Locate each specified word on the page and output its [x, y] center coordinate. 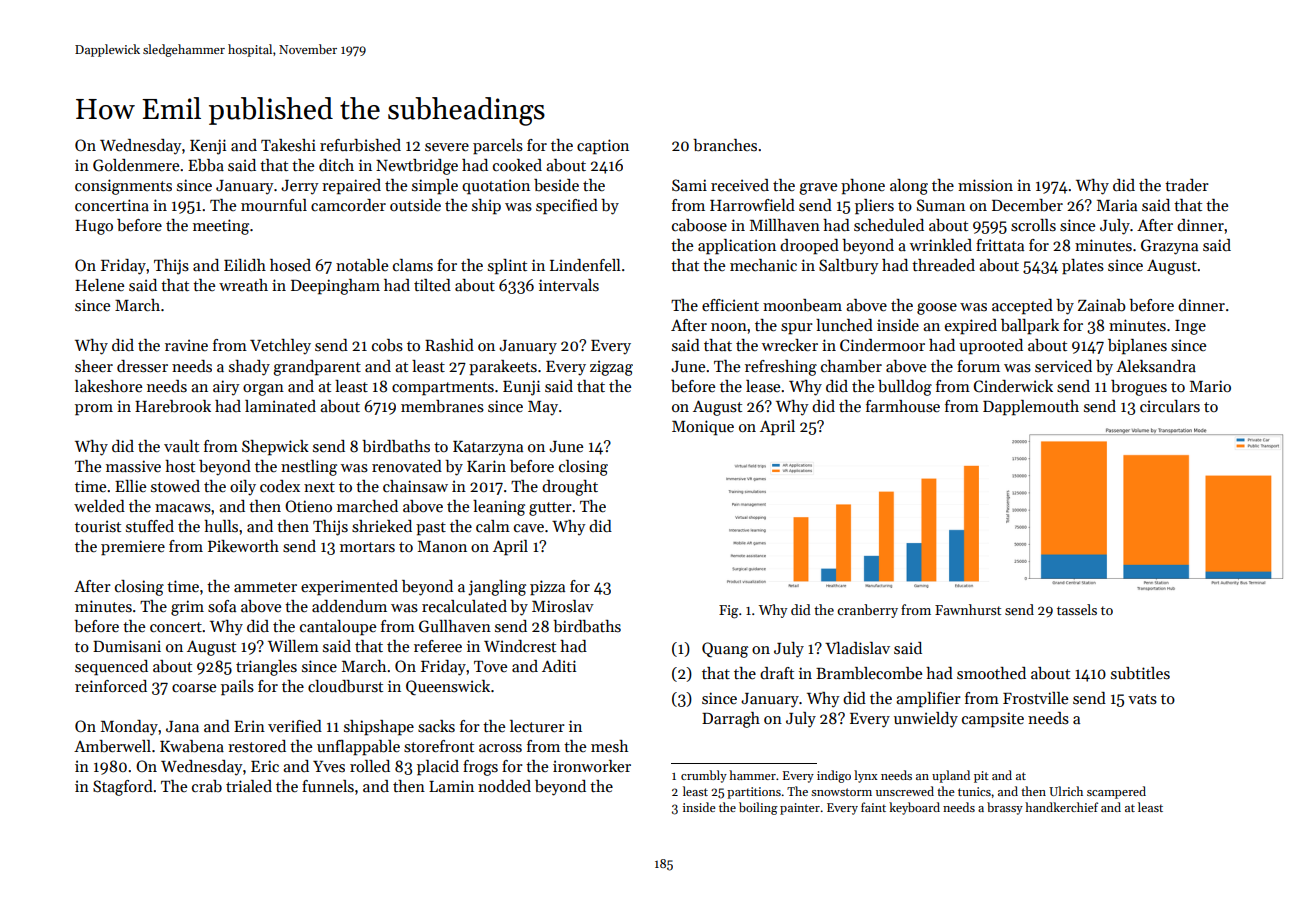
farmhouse [903, 406]
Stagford [123, 788]
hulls [221, 526]
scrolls [1033, 225]
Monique [703, 428]
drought [570, 488]
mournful [274, 205]
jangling [497, 588]
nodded [504, 786]
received [740, 185]
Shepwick [275, 448]
